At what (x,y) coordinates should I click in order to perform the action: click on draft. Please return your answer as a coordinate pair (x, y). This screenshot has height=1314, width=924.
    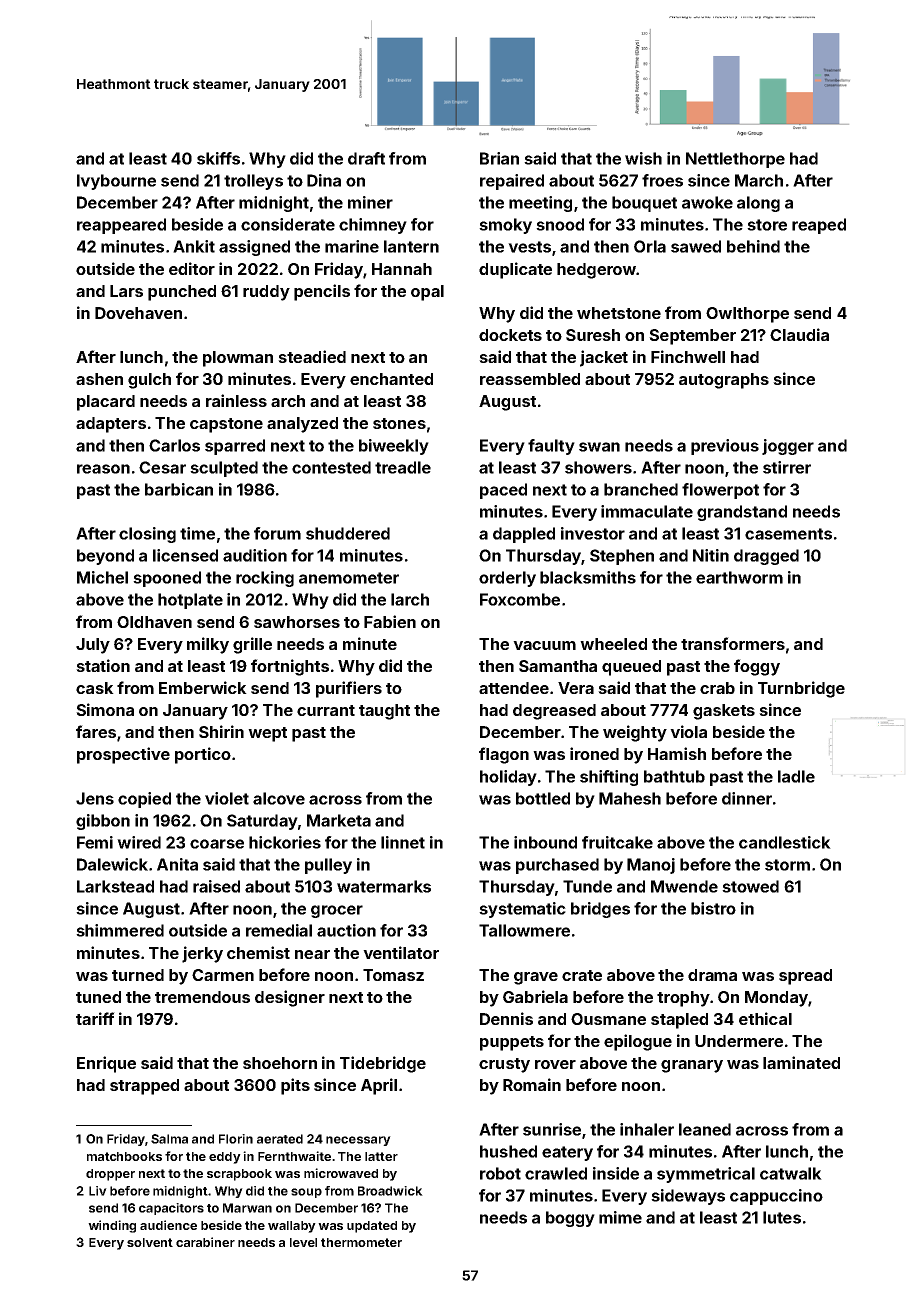
    Looking at the image, I should click on (366, 158).
